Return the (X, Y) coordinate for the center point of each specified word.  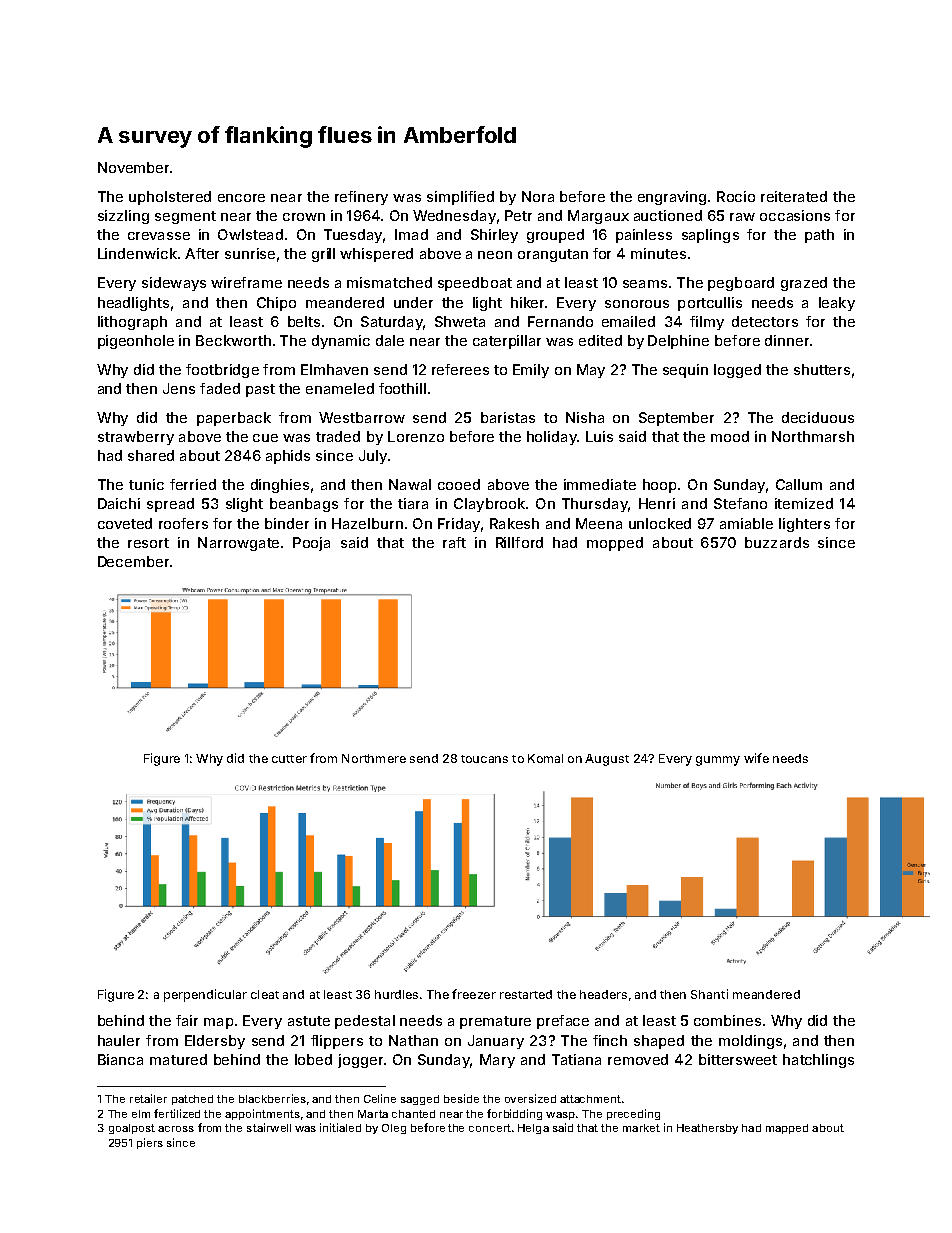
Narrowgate (238, 544)
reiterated (794, 196)
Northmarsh (813, 436)
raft (454, 542)
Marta (373, 1114)
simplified (460, 198)
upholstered (170, 198)
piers (150, 1143)
